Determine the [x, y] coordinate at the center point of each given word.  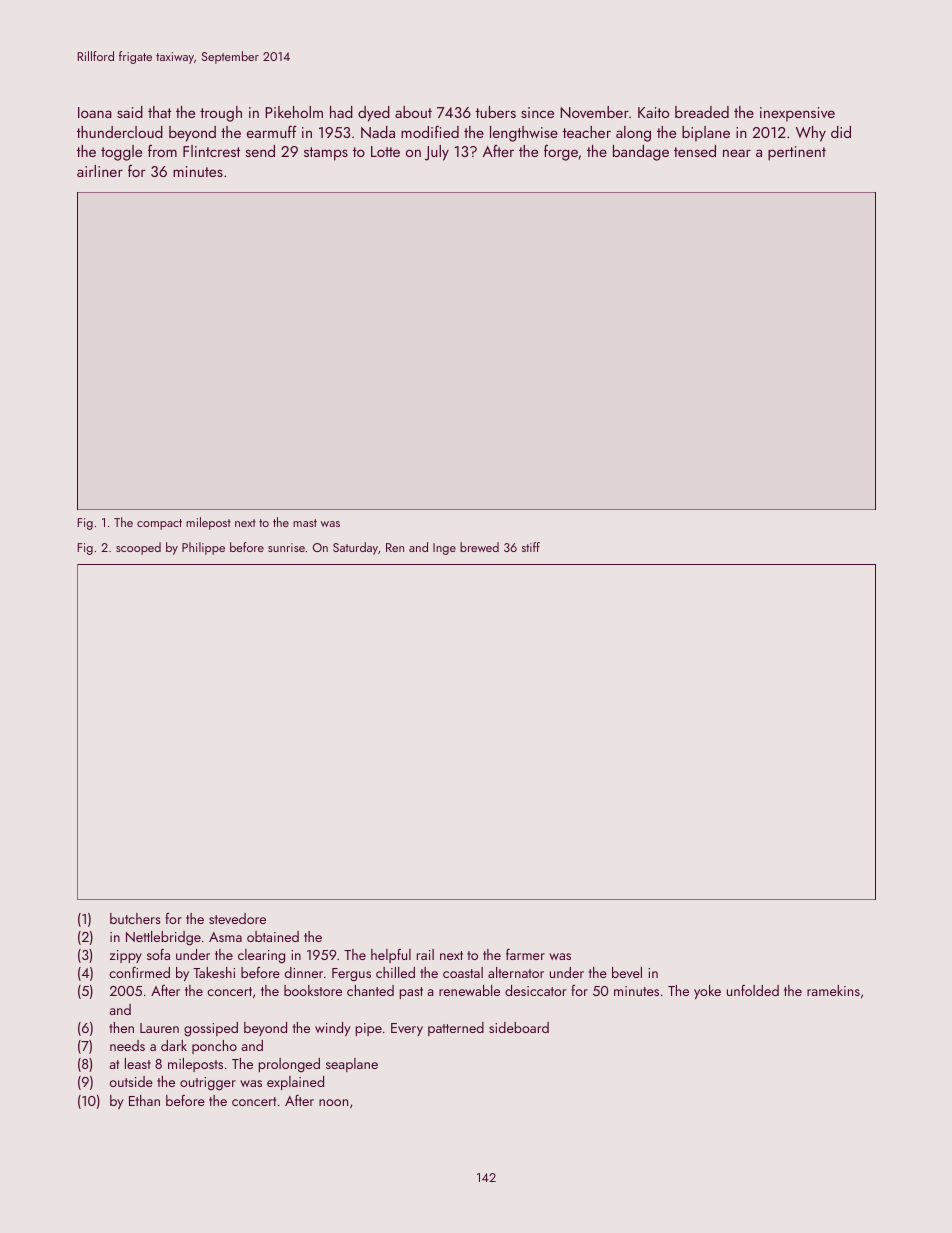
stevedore [237, 918]
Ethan [144, 1100]
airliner [100, 171]
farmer [525, 954]
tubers [496, 112]
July [437, 153]
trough [221, 114]
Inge [444, 549]
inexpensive [797, 114]
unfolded [753, 990]
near [737, 153]
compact [159, 524]
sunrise [286, 547]
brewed [479, 547]
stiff [531, 547]
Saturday [355, 548]
